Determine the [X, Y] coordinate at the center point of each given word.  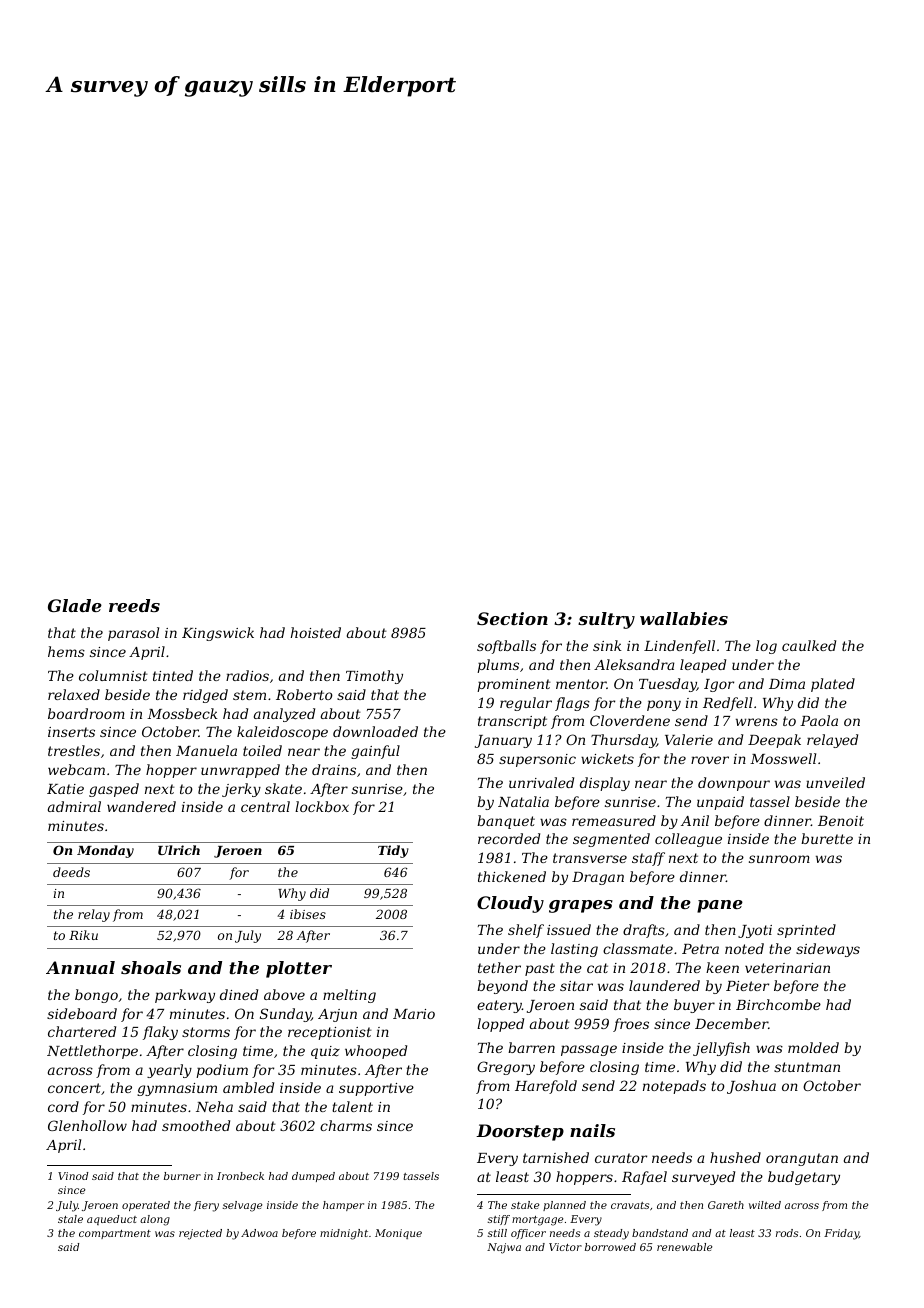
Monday [105, 851]
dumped [313, 1177]
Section [512, 618]
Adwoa [259, 1233]
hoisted [316, 632]
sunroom [779, 859]
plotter [299, 969]
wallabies [684, 618]
